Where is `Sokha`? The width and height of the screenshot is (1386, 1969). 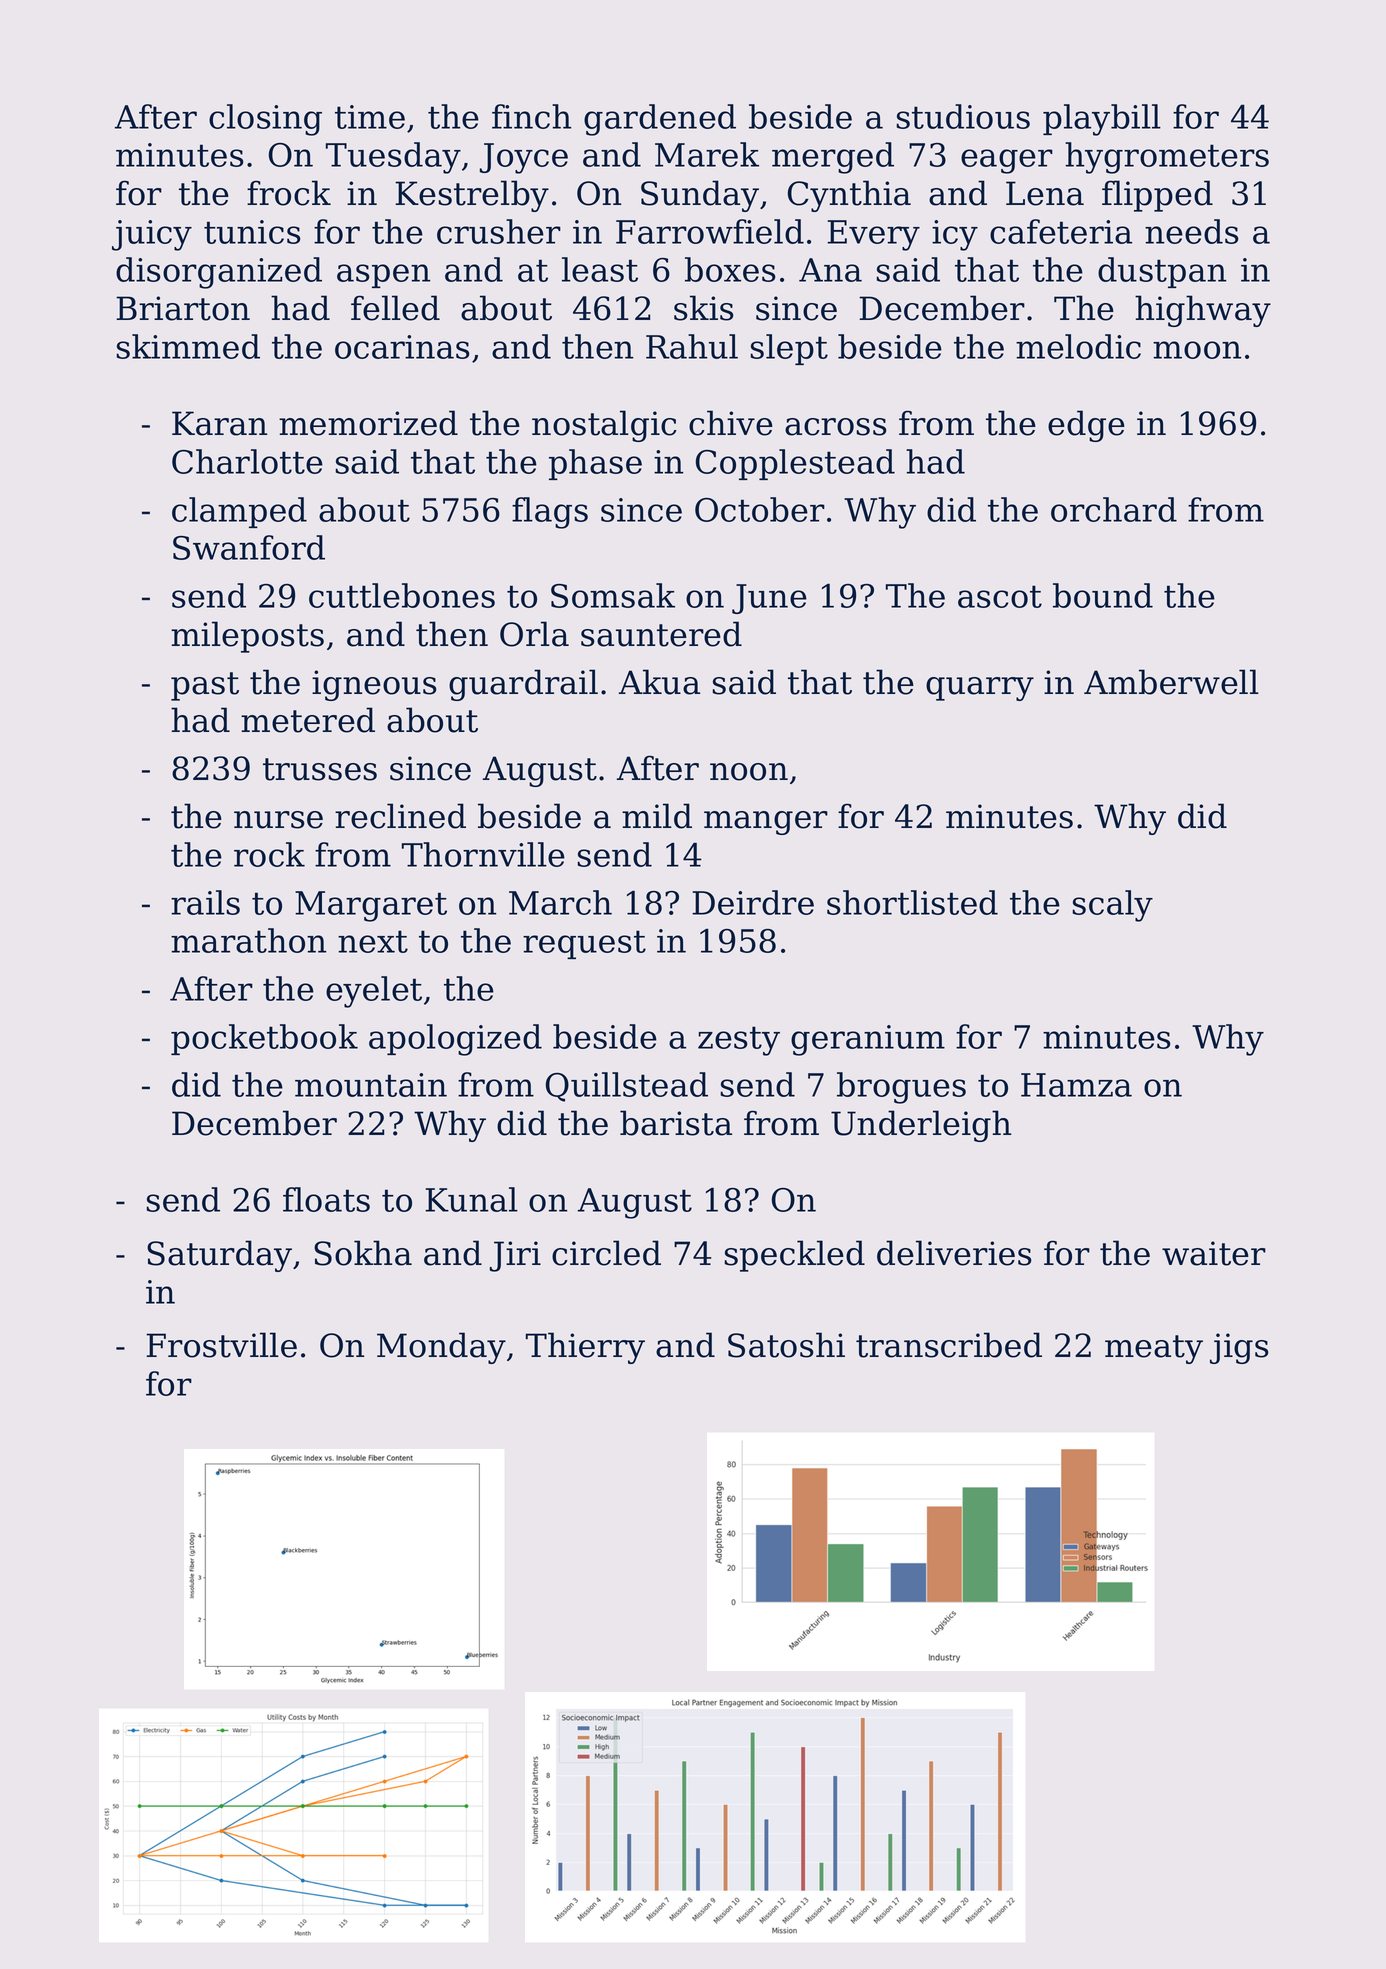 Sokha is located at coordinates (363, 1253).
